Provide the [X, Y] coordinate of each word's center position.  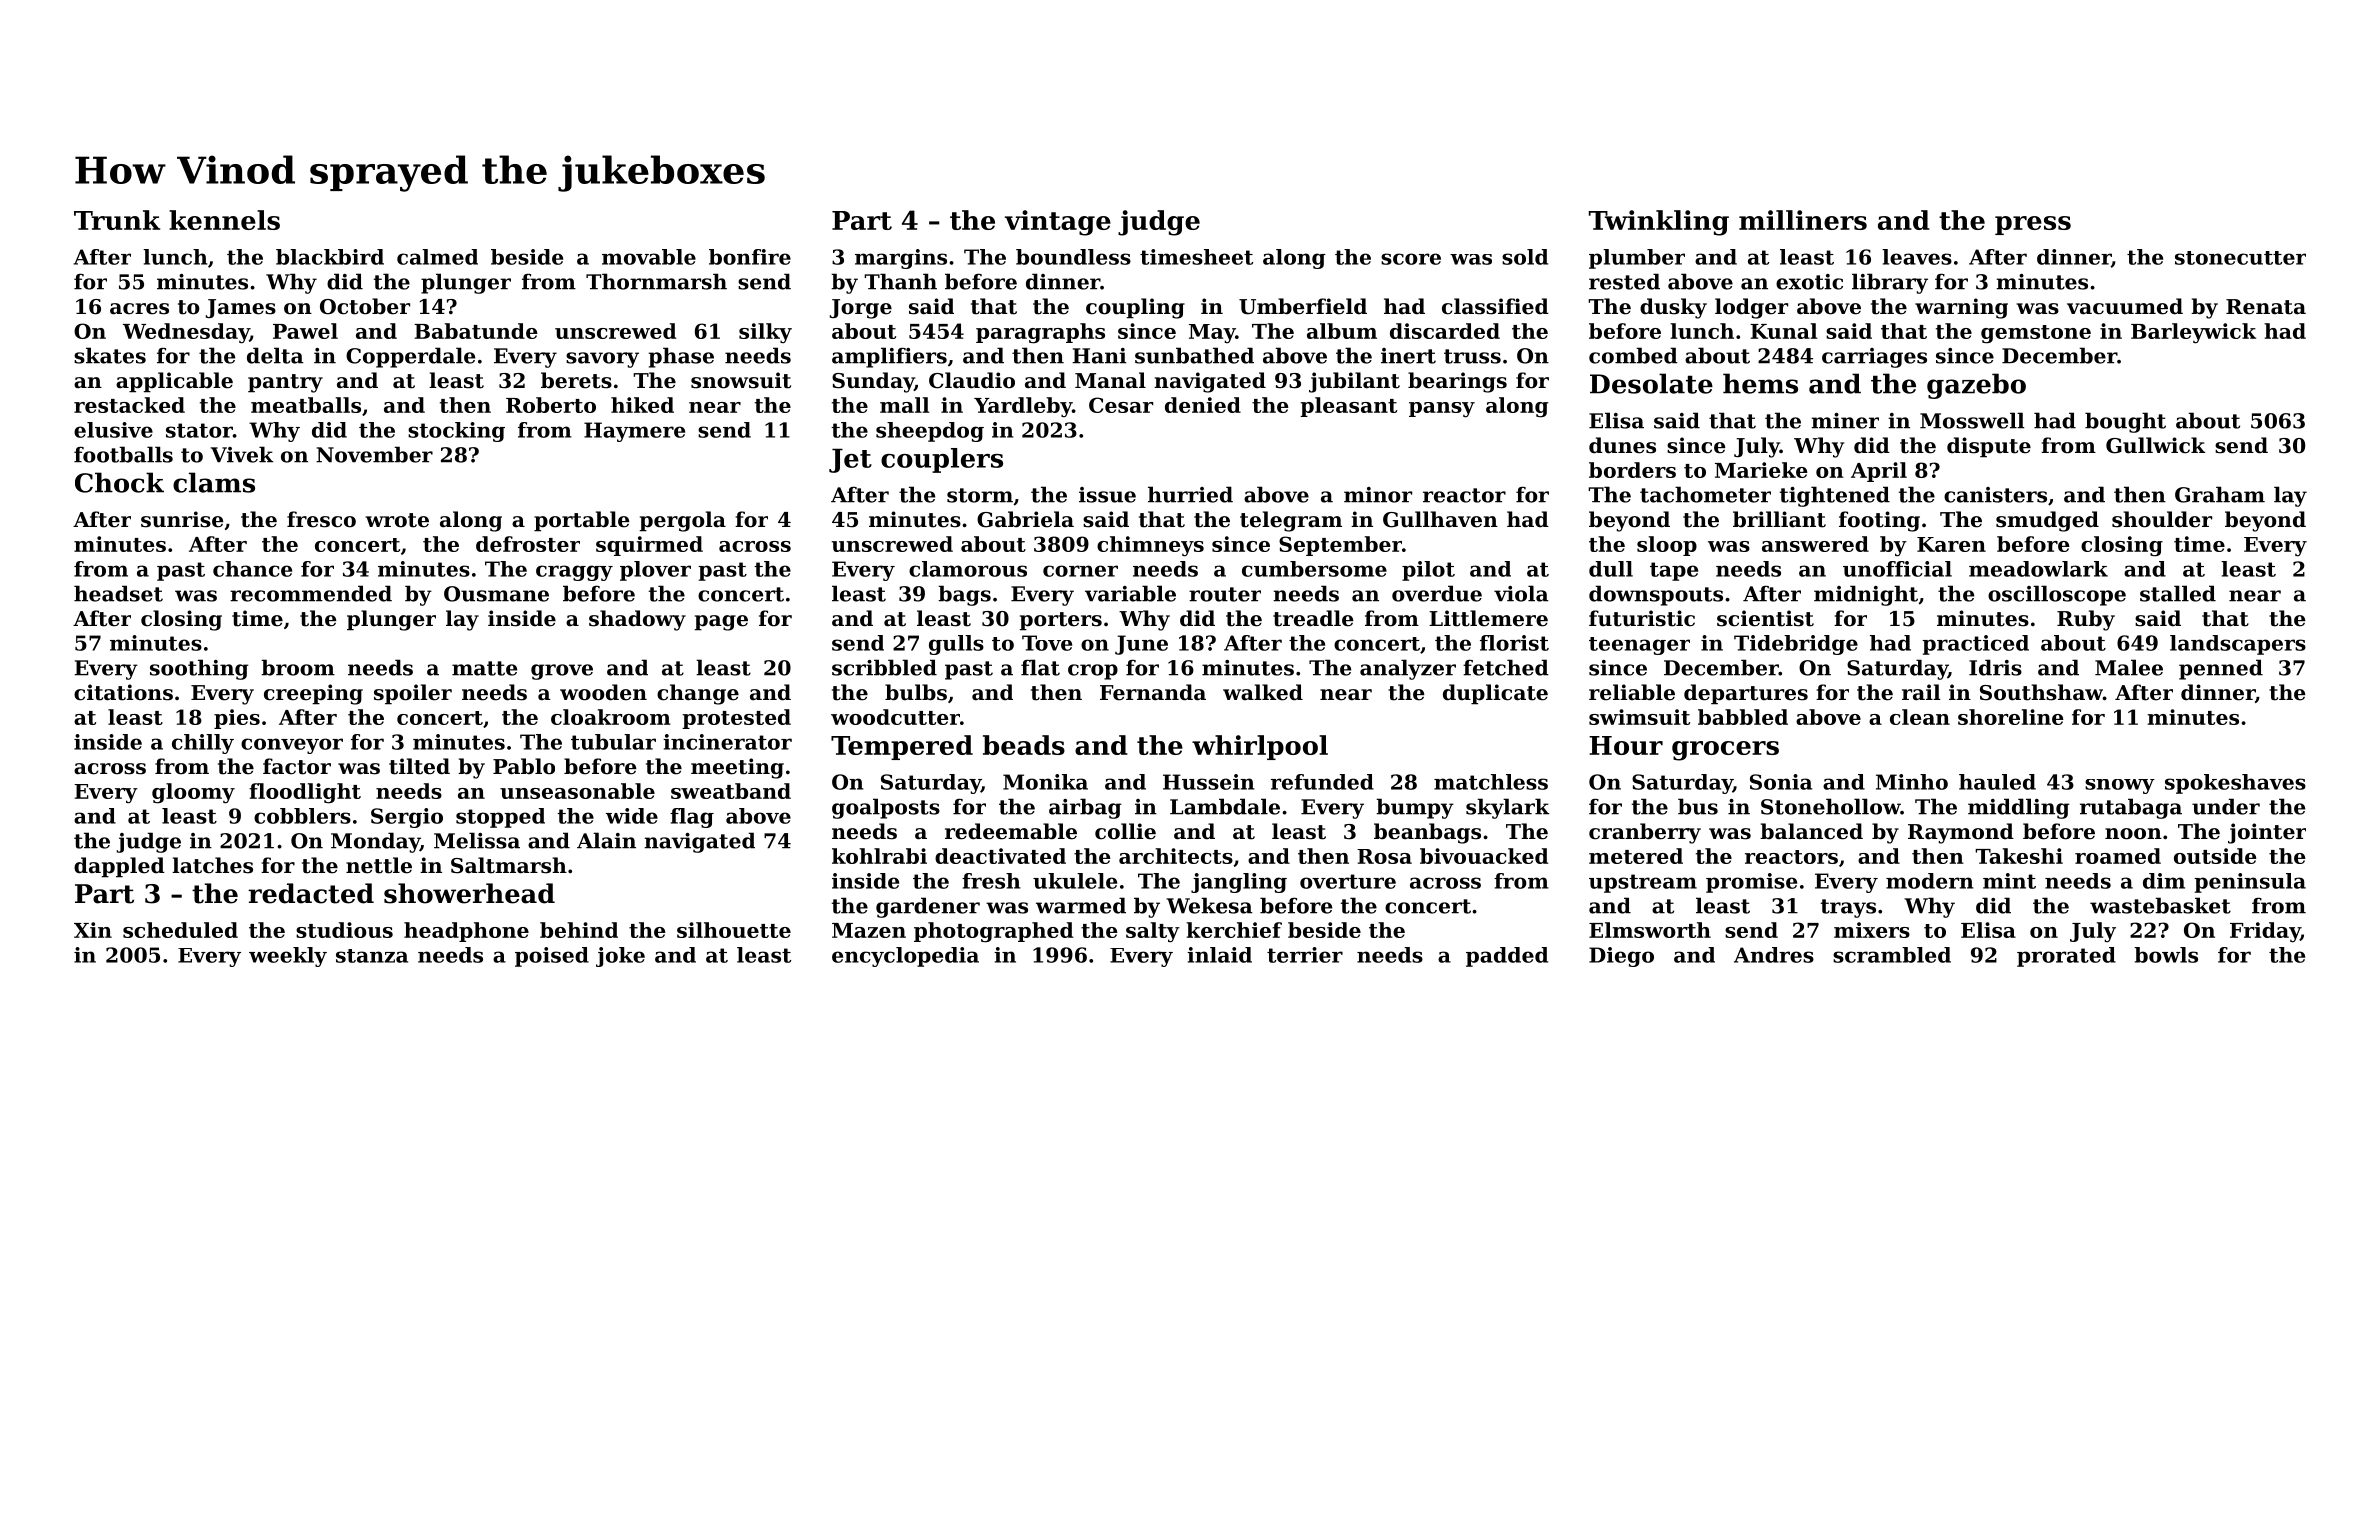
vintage [1058, 223]
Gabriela [1025, 519]
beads [1024, 745]
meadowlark [2038, 569]
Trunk [117, 220]
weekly [288, 957]
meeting [737, 768]
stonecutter [2240, 258]
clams [214, 482]
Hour [1626, 745]
